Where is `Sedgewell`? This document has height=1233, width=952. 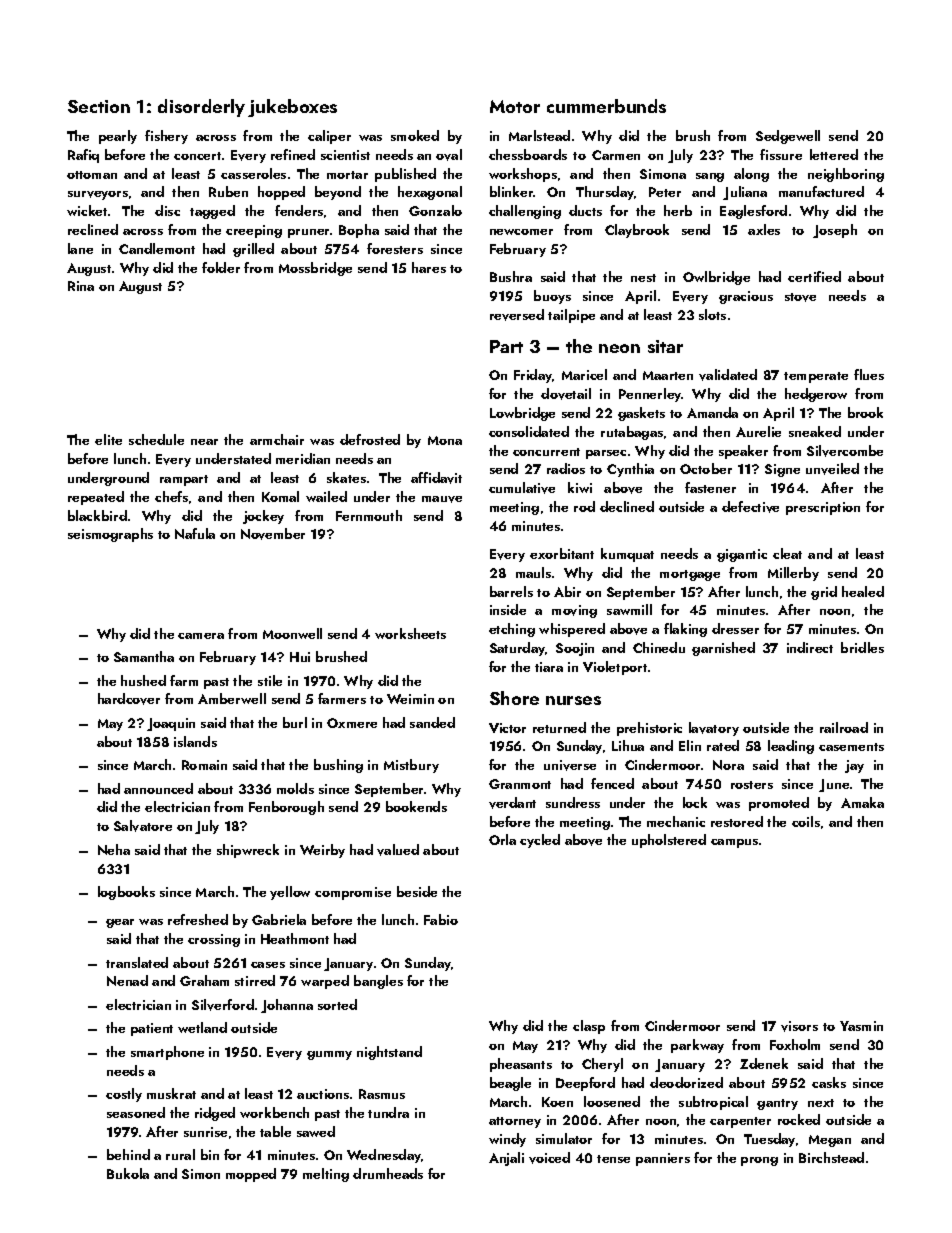
Sedgewell is located at coordinates (788, 137).
